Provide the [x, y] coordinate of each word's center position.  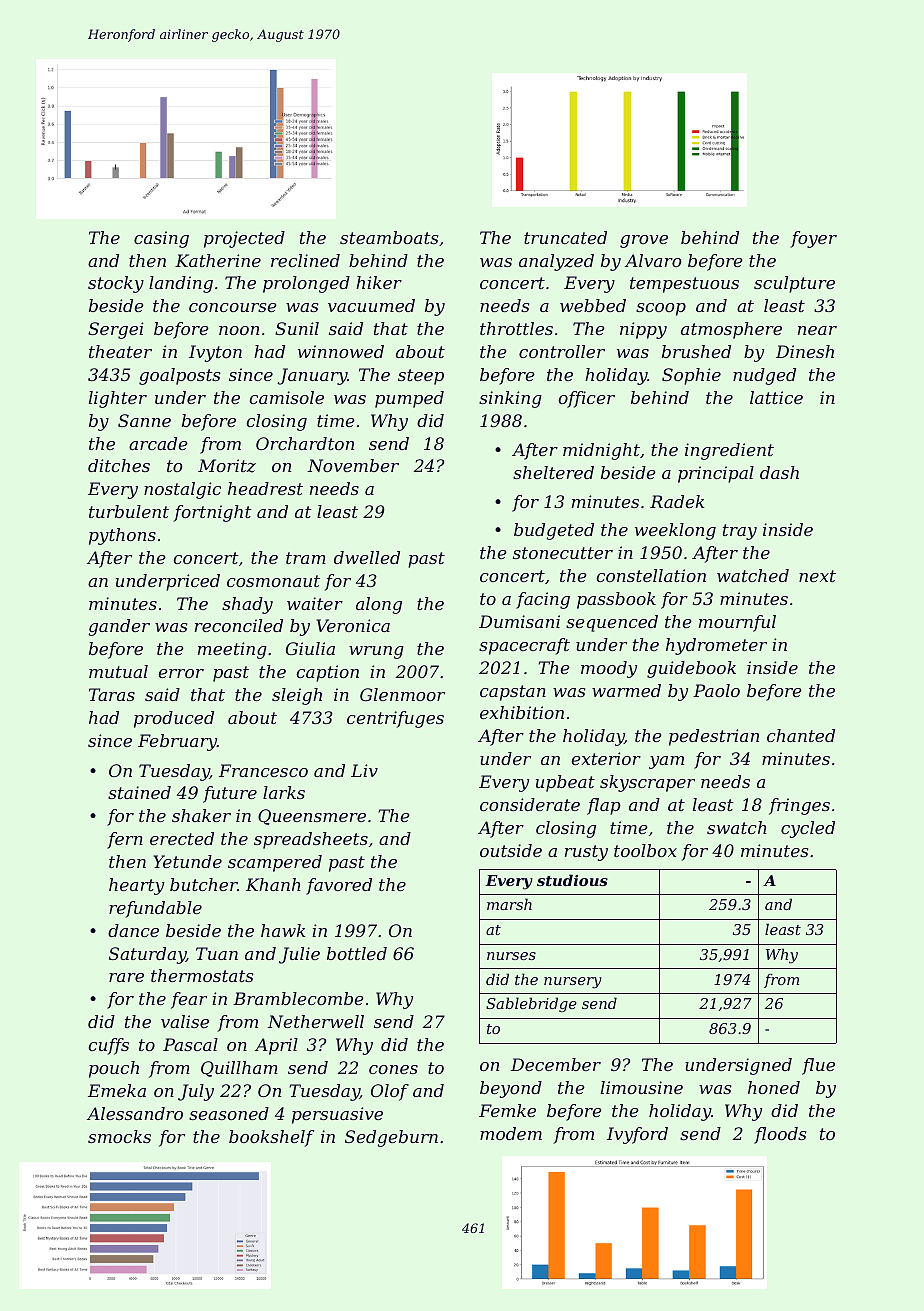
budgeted [554, 531]
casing [161, 239]
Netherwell [316, 1021]
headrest [265, 488]
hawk [283, 930]
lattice [776, 397]
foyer [813, 239]
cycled [808, 829]
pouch [114, 1069]
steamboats [389, 237]
